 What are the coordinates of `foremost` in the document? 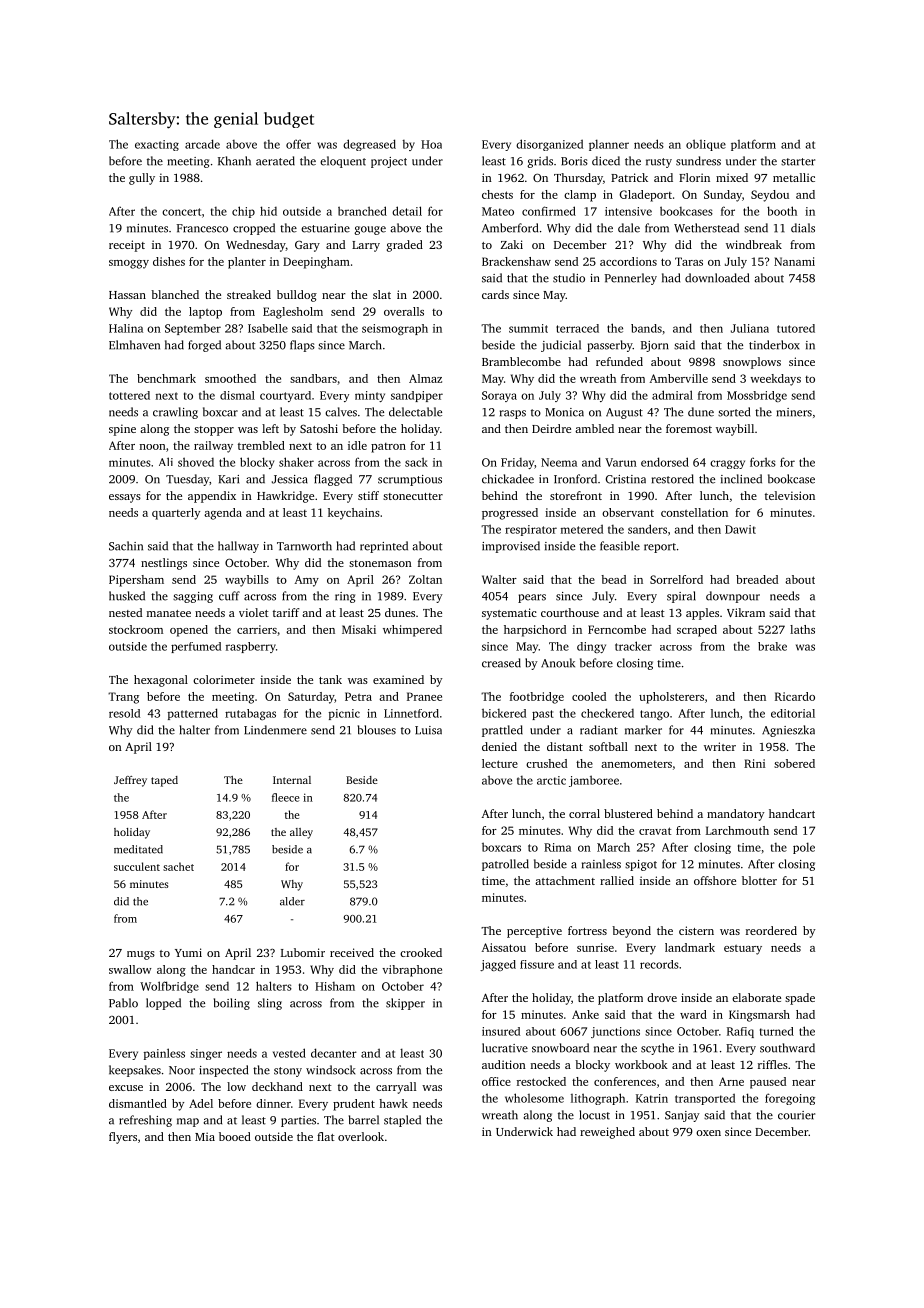 It's located at (689, 428).
